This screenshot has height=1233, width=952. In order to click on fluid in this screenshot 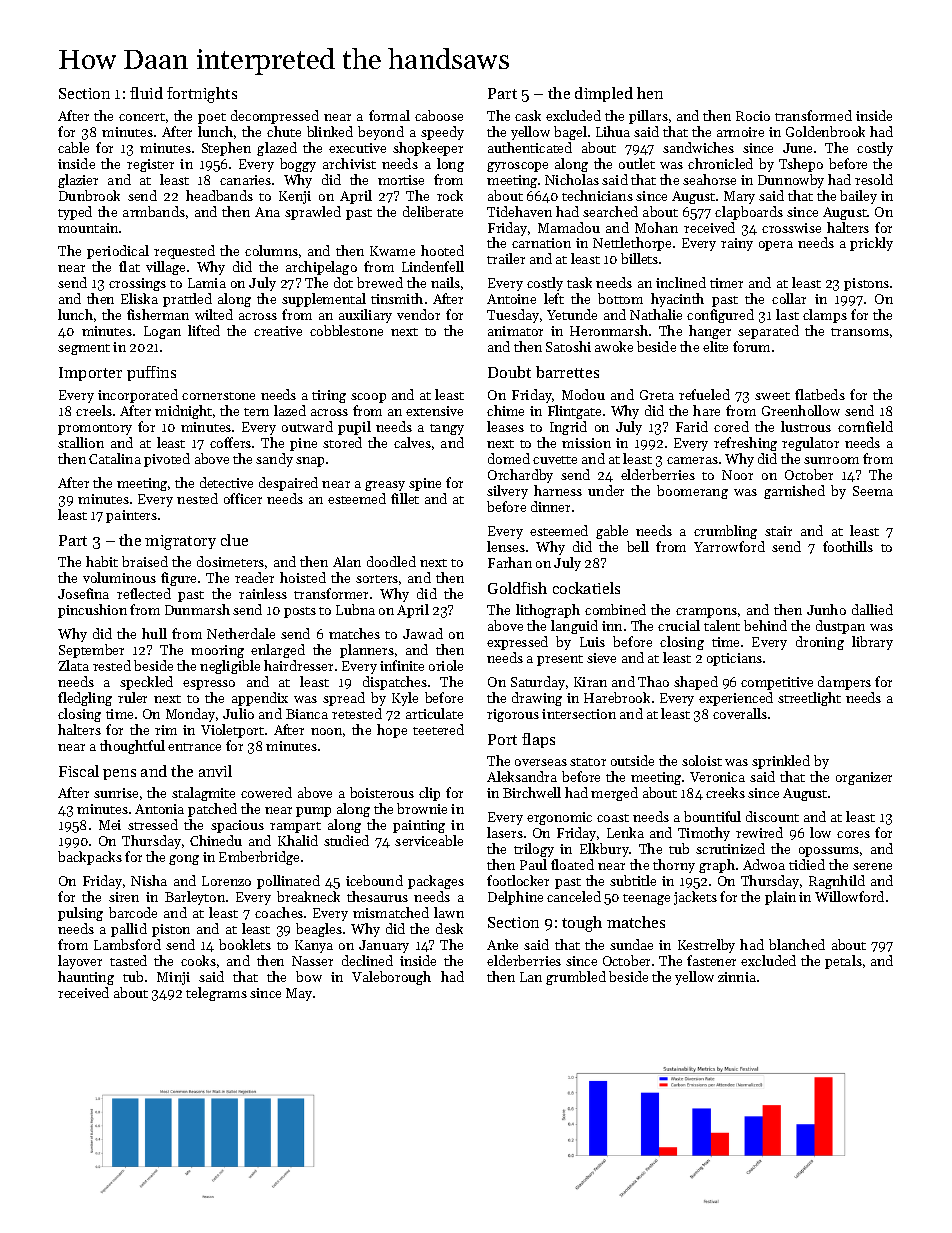, I will do `click(146, 93)`.
